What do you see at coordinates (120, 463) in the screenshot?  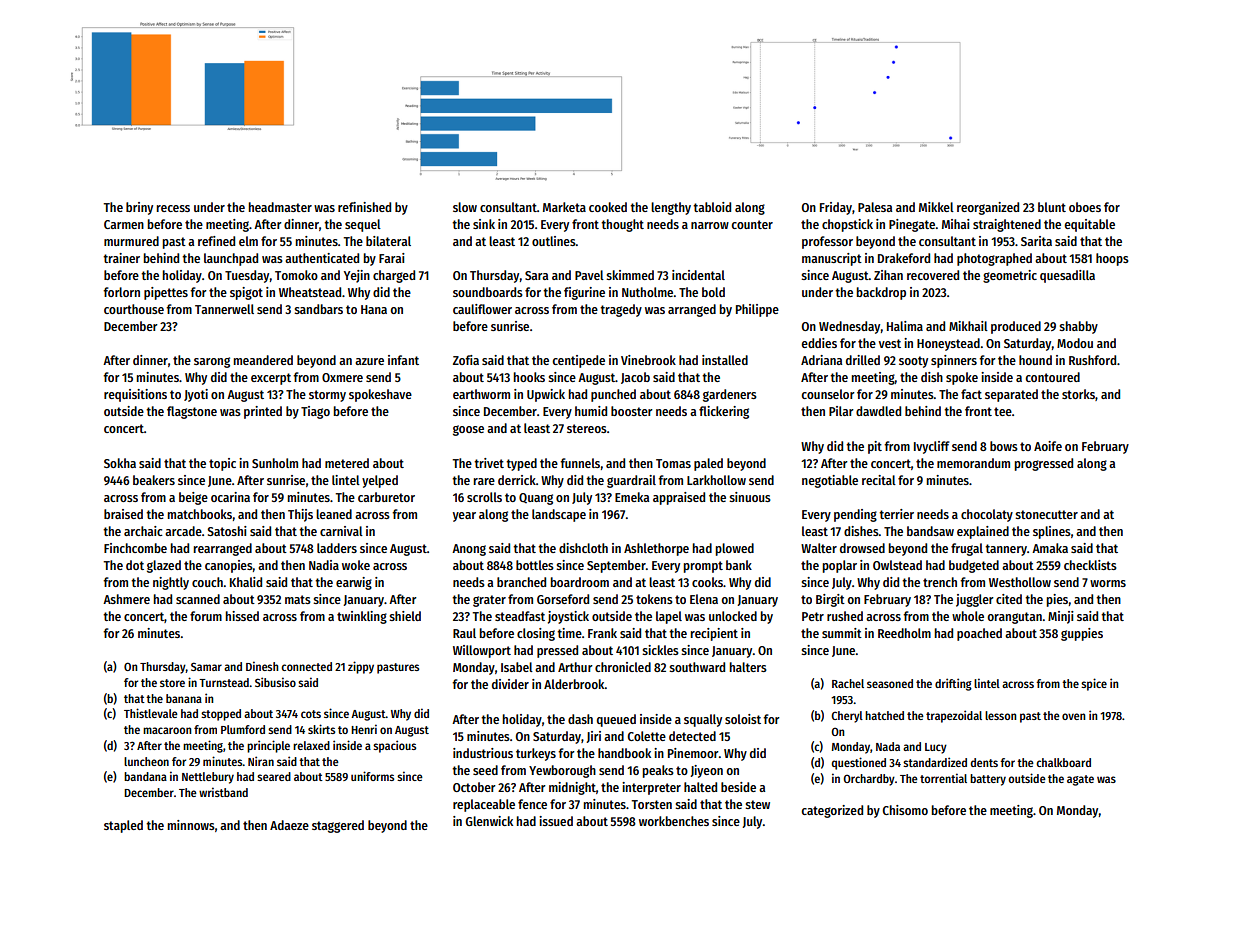 I see `Sokha` at bounding box center [120, 463].
